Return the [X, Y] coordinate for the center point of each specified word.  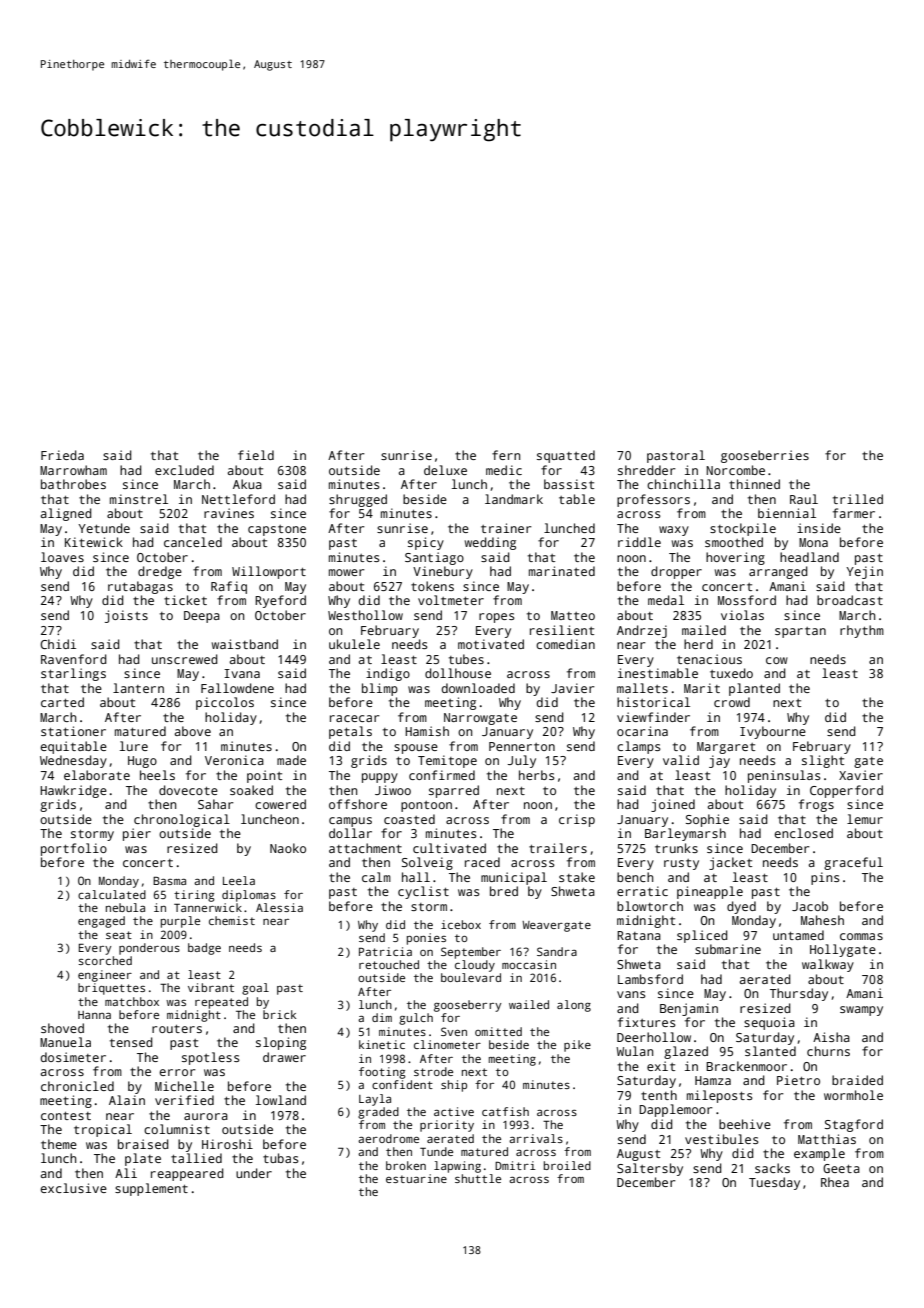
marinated [562, 571]
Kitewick [94, 542]
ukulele [354, 644]
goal [255, 989]
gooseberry [468, 1006]
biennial [787, 513]
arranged [778, 572]
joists [126, 616]
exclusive [73, 1188]
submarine [728, 949]
